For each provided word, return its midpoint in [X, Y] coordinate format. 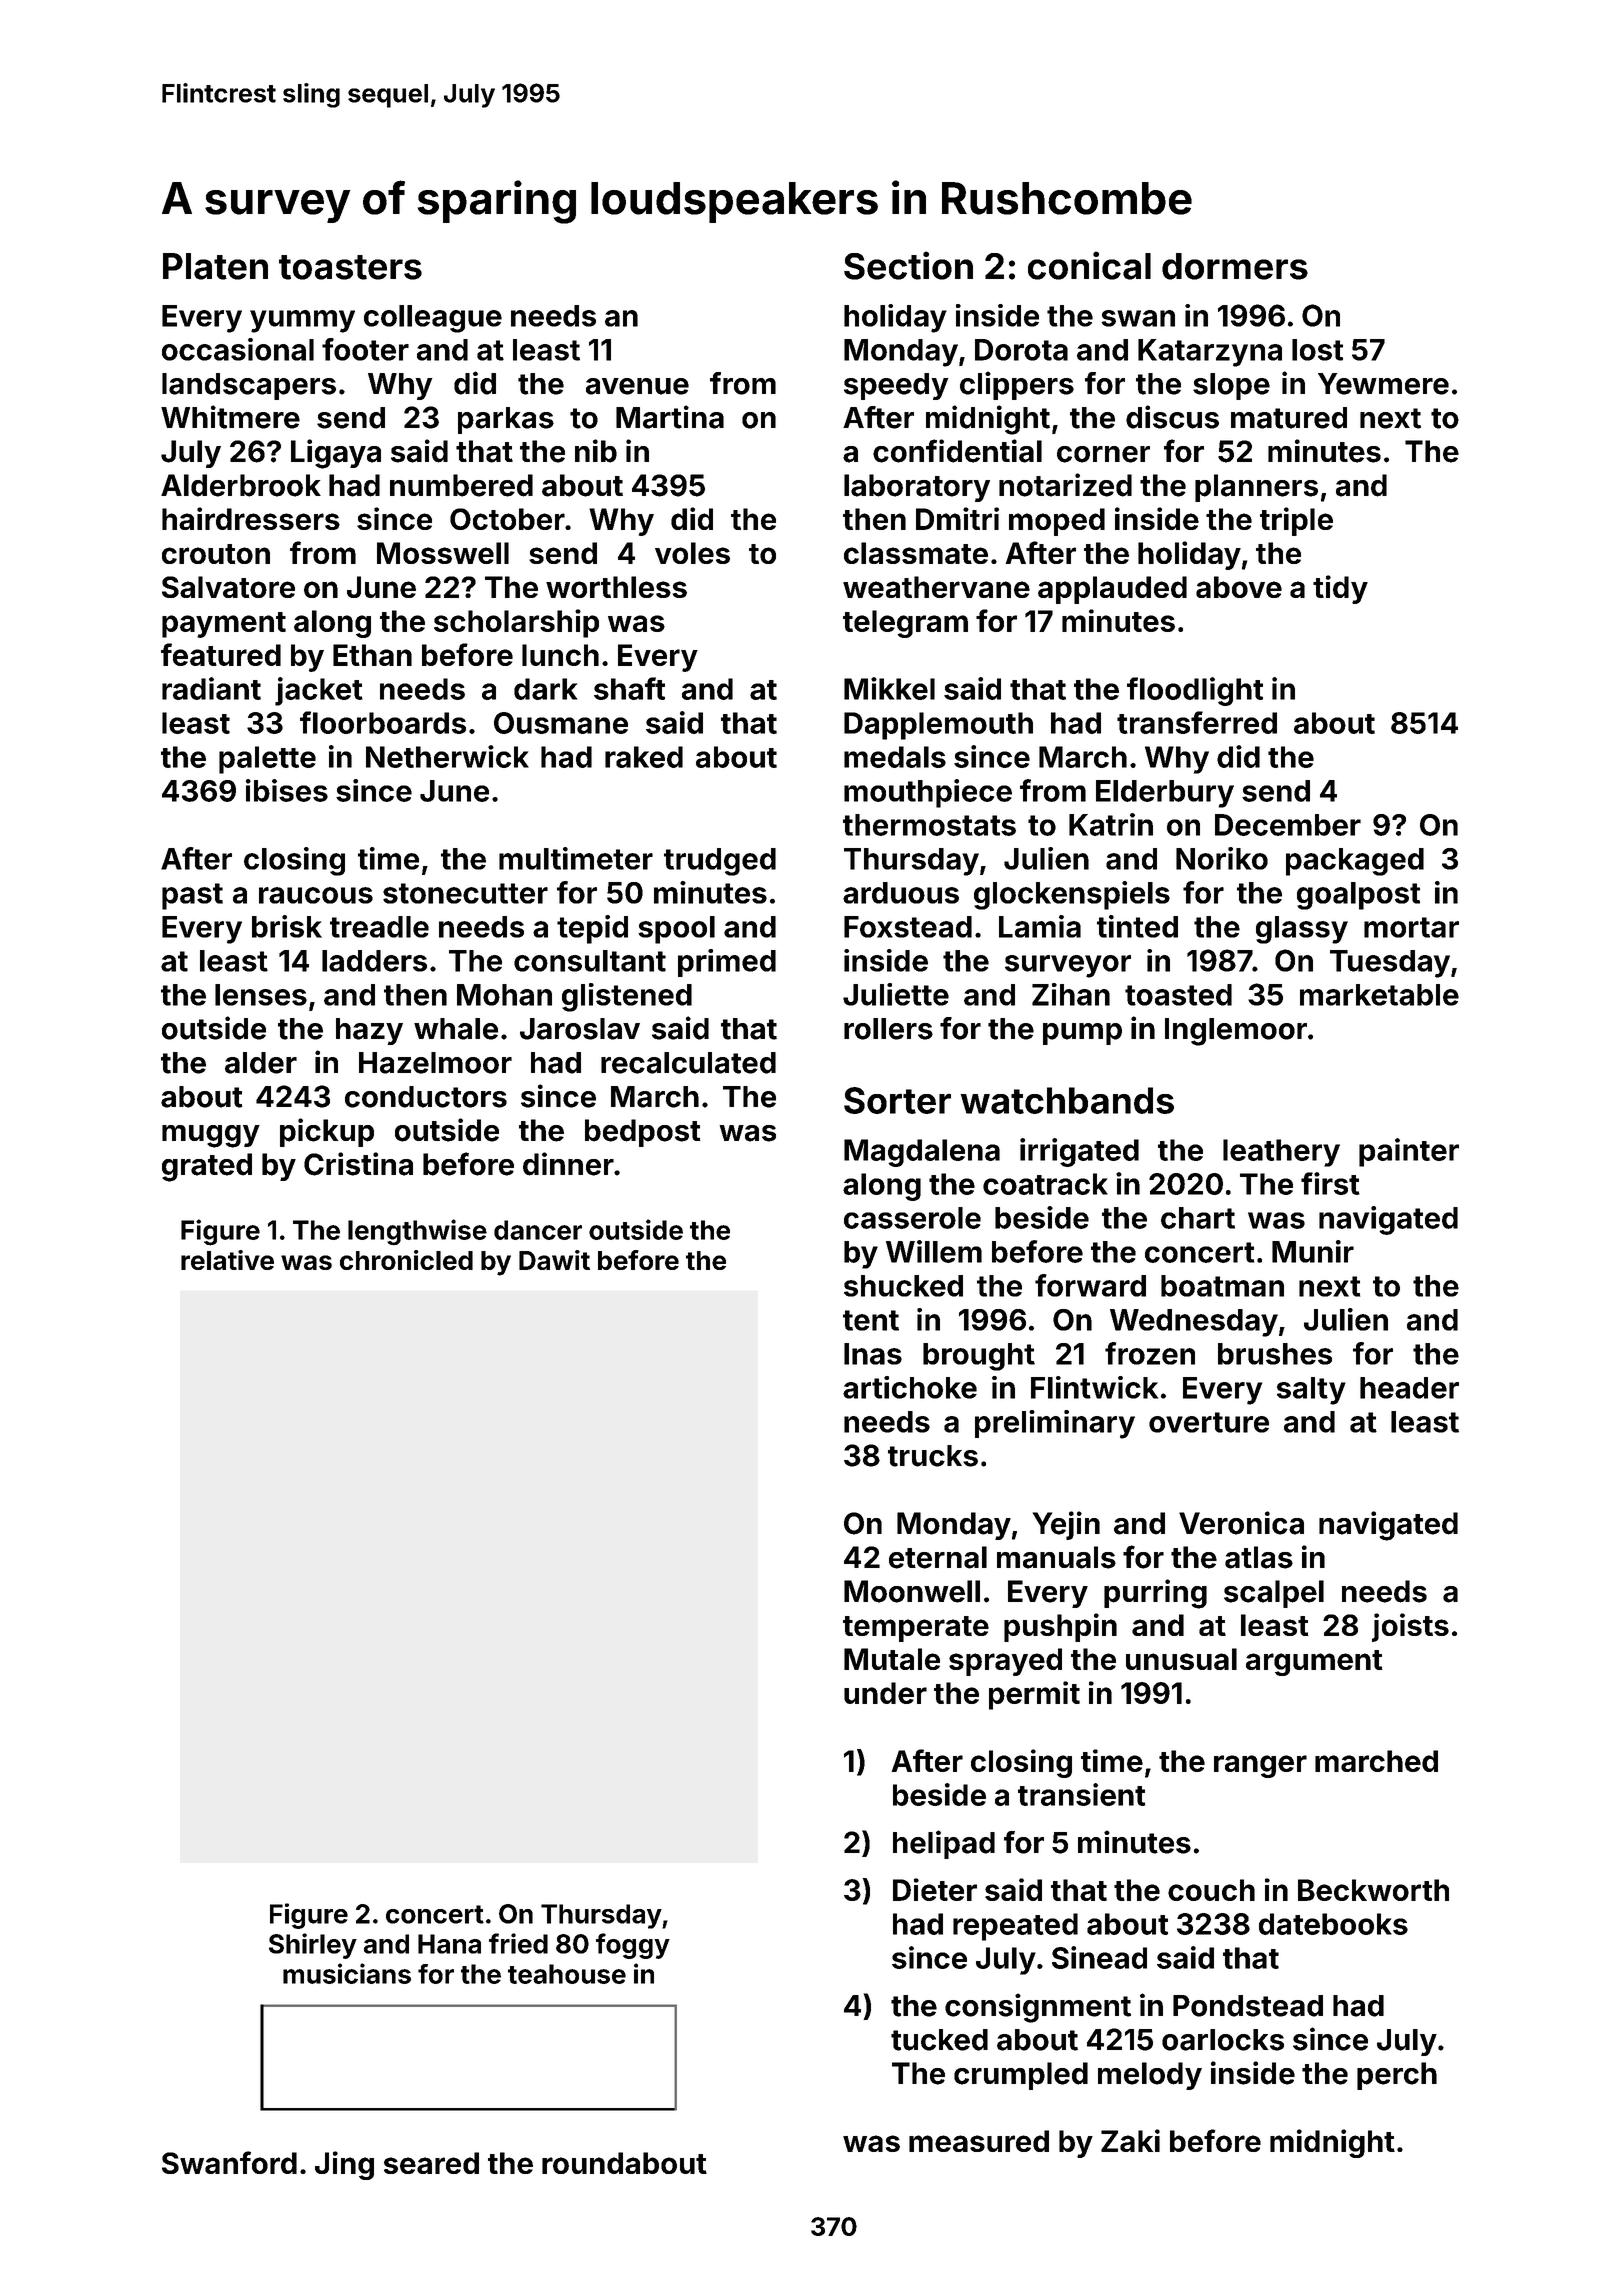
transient [1081, 1794]
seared [431, 2163]
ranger [1260, 1766]
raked [644, 757]
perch [1397, 2076]
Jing [344, 2165]
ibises [287, 790]
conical [1089, 265]
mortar [1411, 927]
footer [365, 349]
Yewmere [1383, 384]
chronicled [406, 1260]
